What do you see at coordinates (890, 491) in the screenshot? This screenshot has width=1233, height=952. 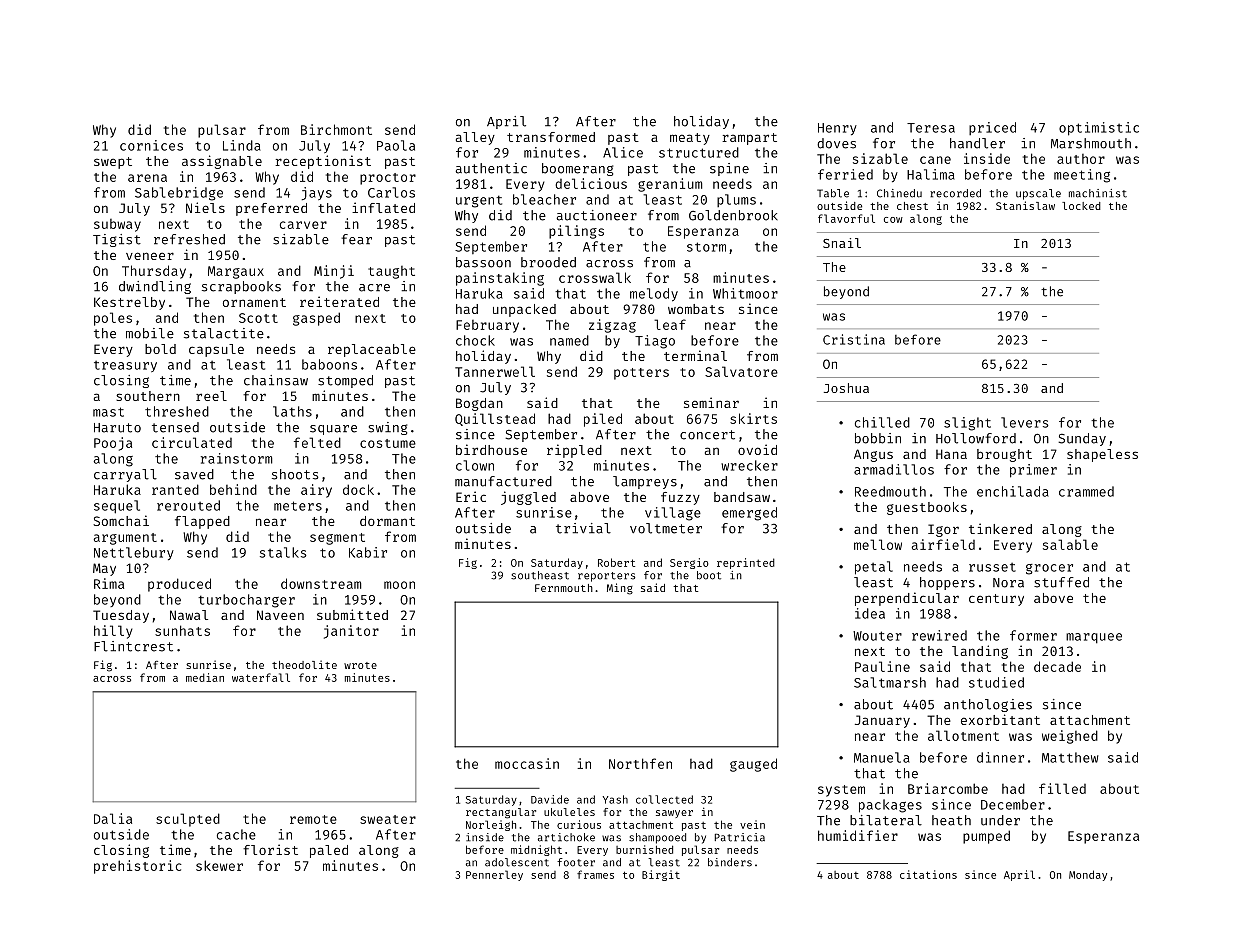 I see `Reedmouth` at bounding box center [890, 491].
